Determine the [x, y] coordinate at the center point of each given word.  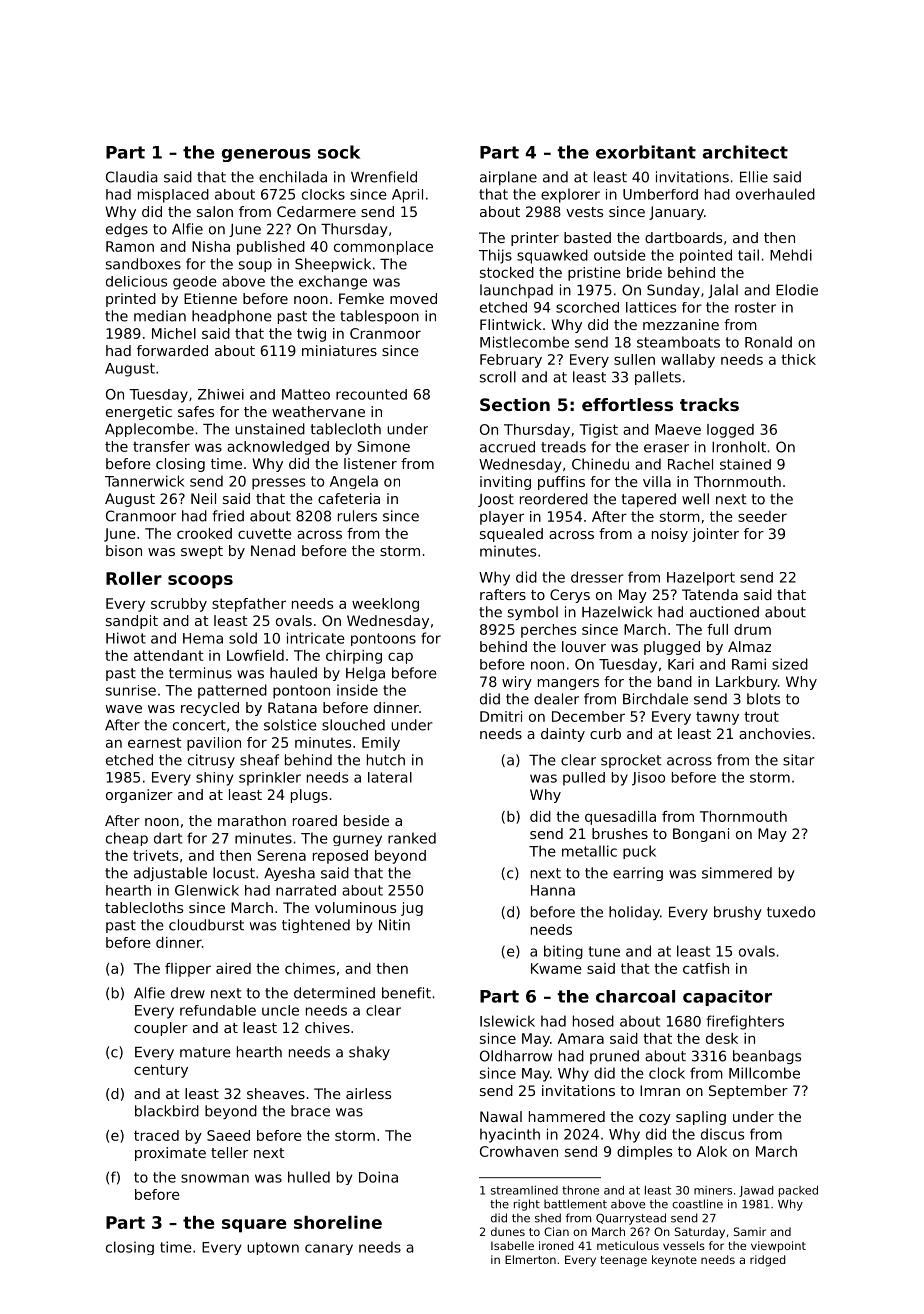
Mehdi [791, 255]
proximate [170, 1154]
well [695, 499]
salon [215, 211]
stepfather [249, 605]
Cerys [570, 596]
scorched [587, 307]
